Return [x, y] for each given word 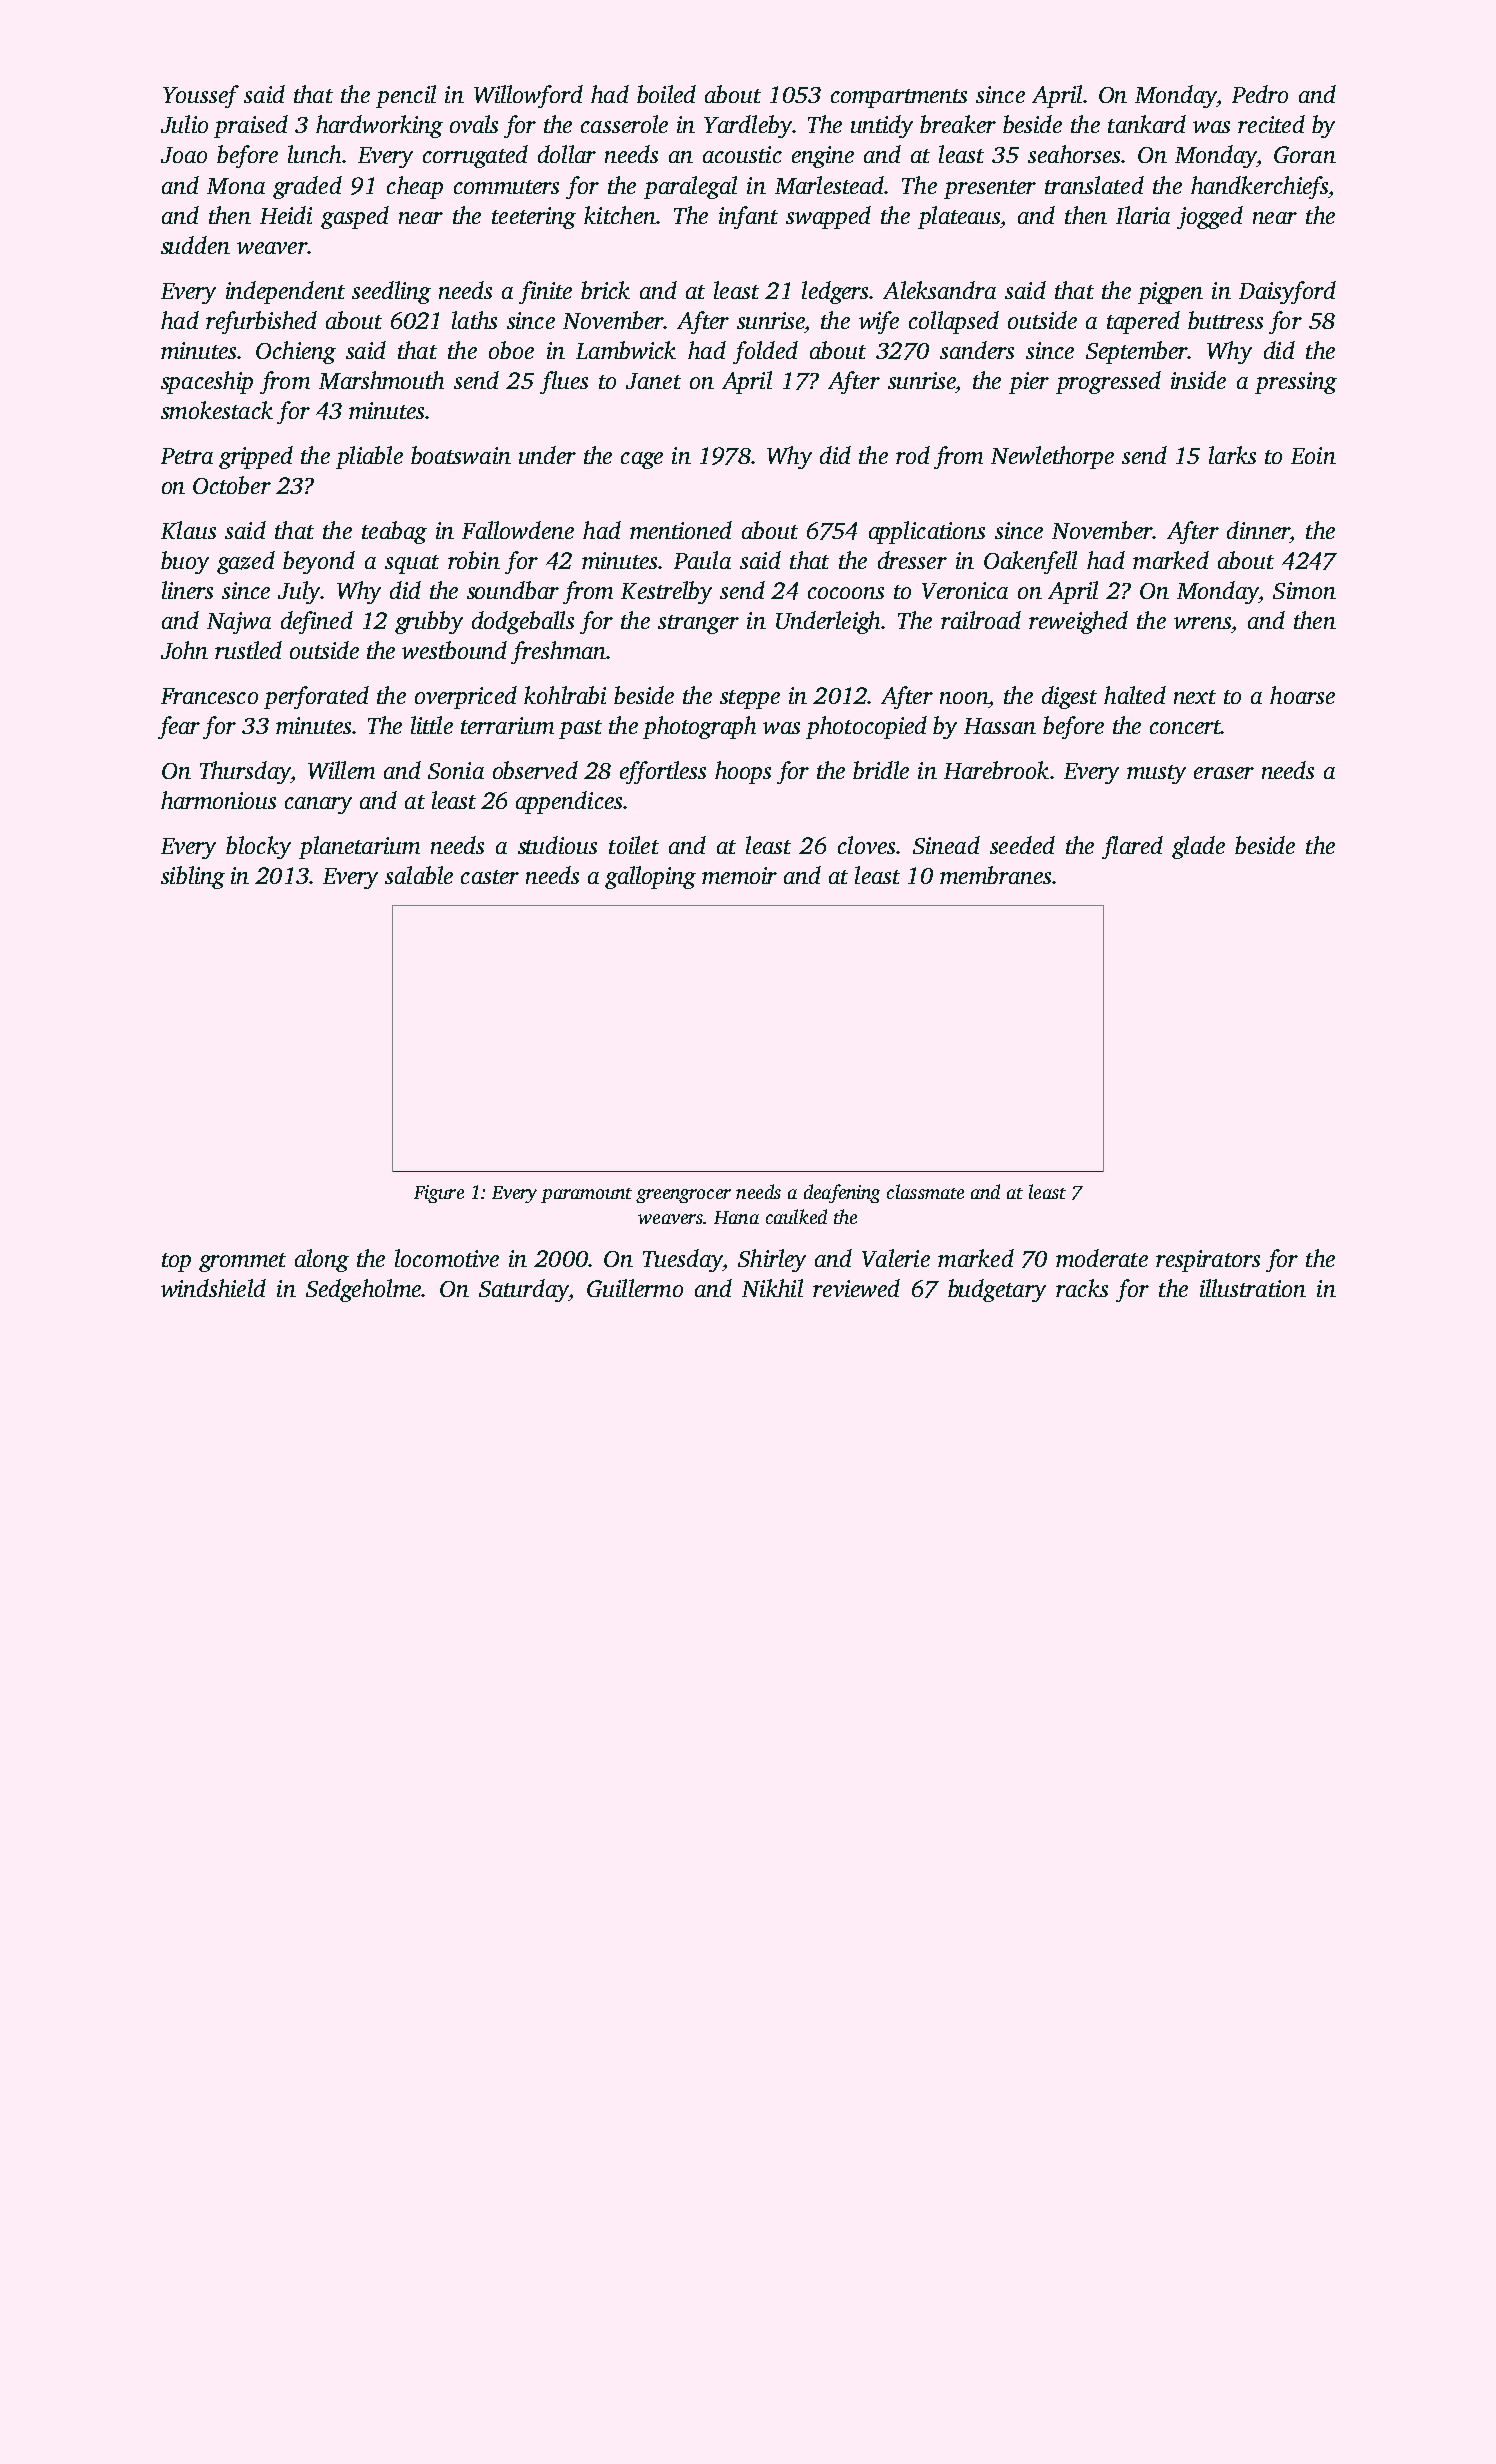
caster [490, 877]
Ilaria [1143, 215]
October [232, 485]
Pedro [1260, 94]
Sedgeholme [363, 1290]
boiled [666, 94]
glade [1198, 847]
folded [765, 352]
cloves [866, 845]
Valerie [896, 1258]
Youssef [201, 96]
